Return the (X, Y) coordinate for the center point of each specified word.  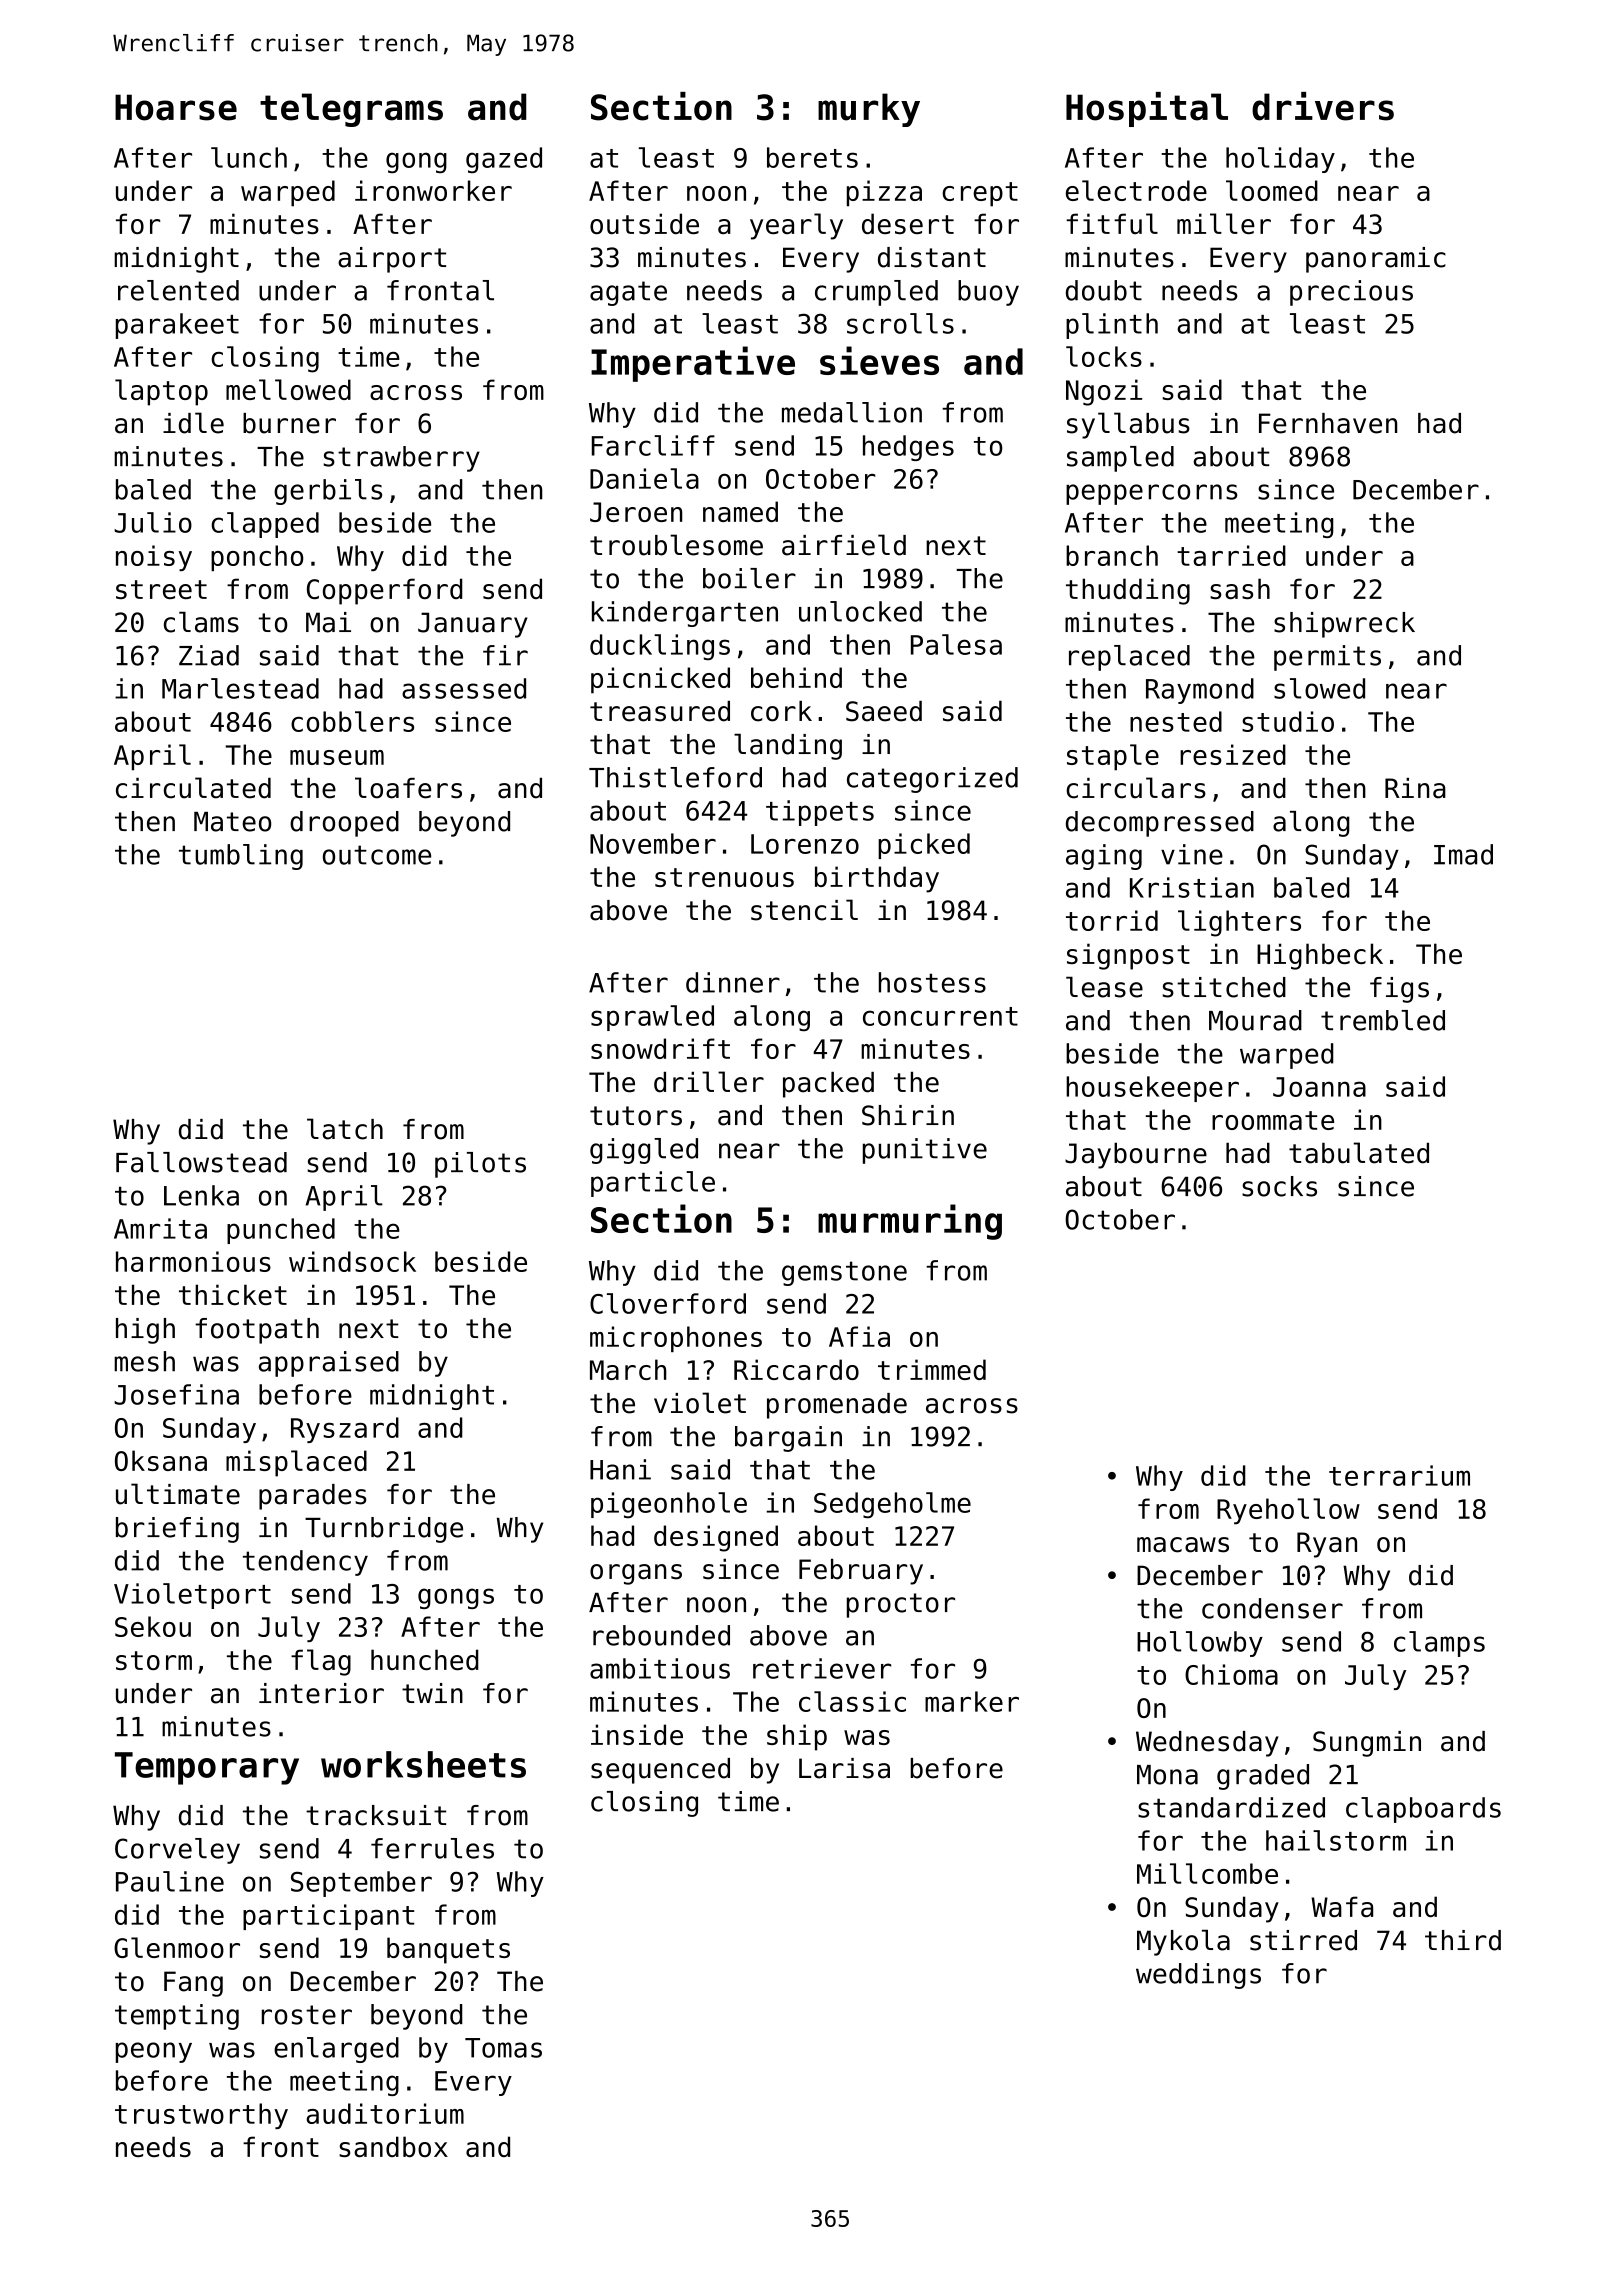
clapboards (1423, 1810)
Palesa (956, 644)
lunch (249, 157)
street (161, 589)
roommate (1273, 1120)
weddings (1198, 1976)
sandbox (393, 2146)
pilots (480, 1165)
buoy (988, 293)
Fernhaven (1328, 423)
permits (1327, 658)
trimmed (932, 1369)
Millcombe (1207, 1873)
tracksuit (376, 1815)
